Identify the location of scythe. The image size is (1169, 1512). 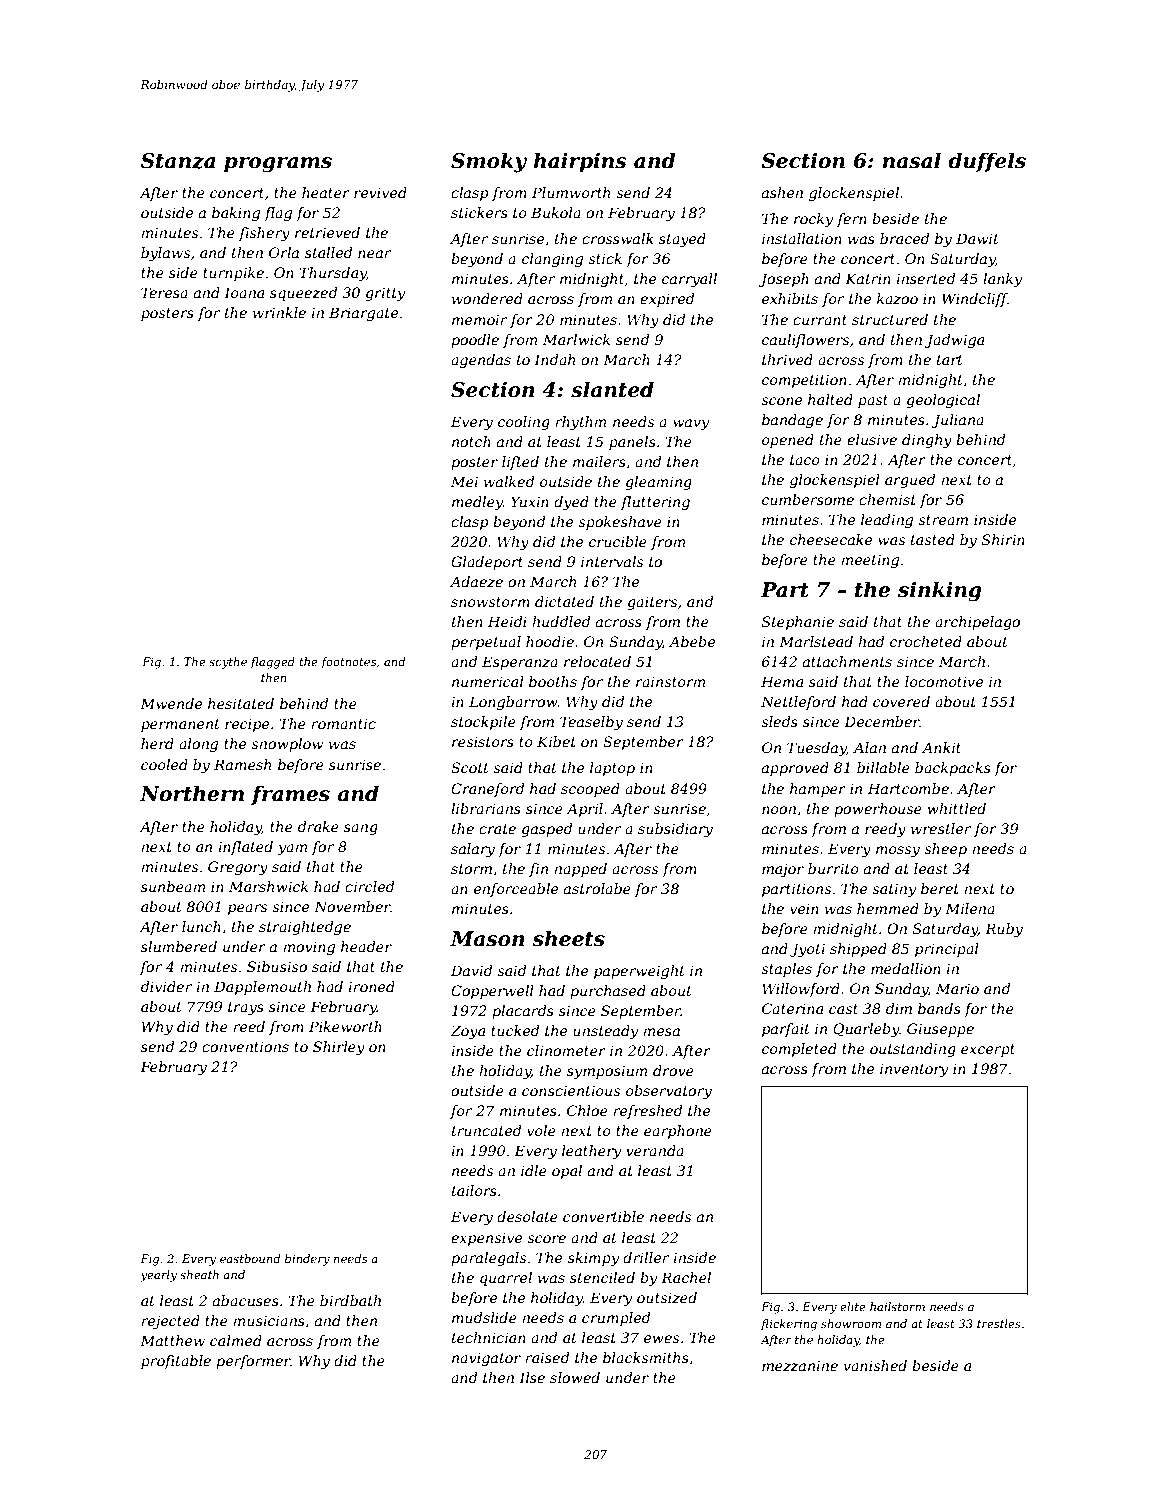
(228, 663).
